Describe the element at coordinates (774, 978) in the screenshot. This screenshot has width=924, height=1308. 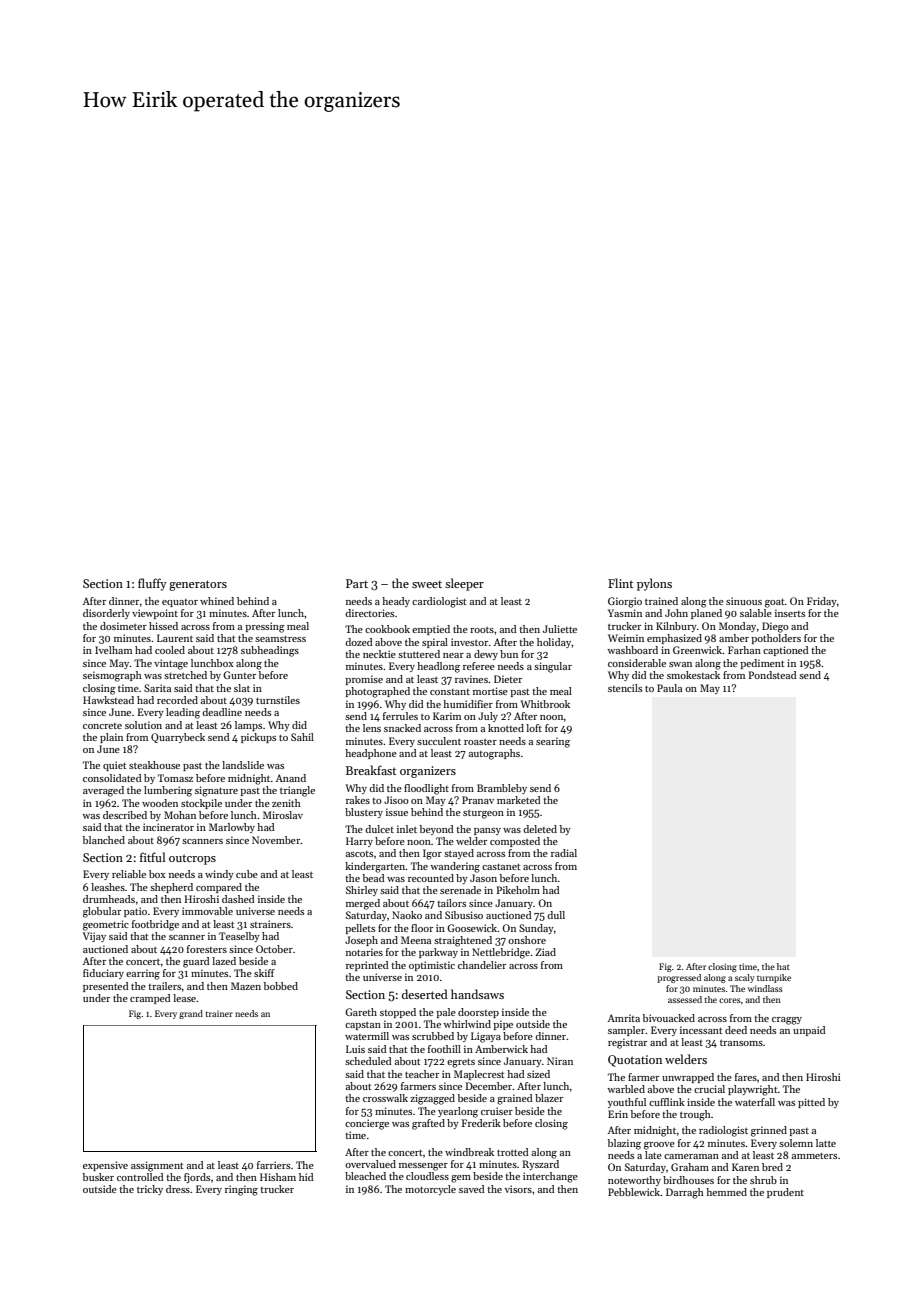
I see `turnpike` at that location.
